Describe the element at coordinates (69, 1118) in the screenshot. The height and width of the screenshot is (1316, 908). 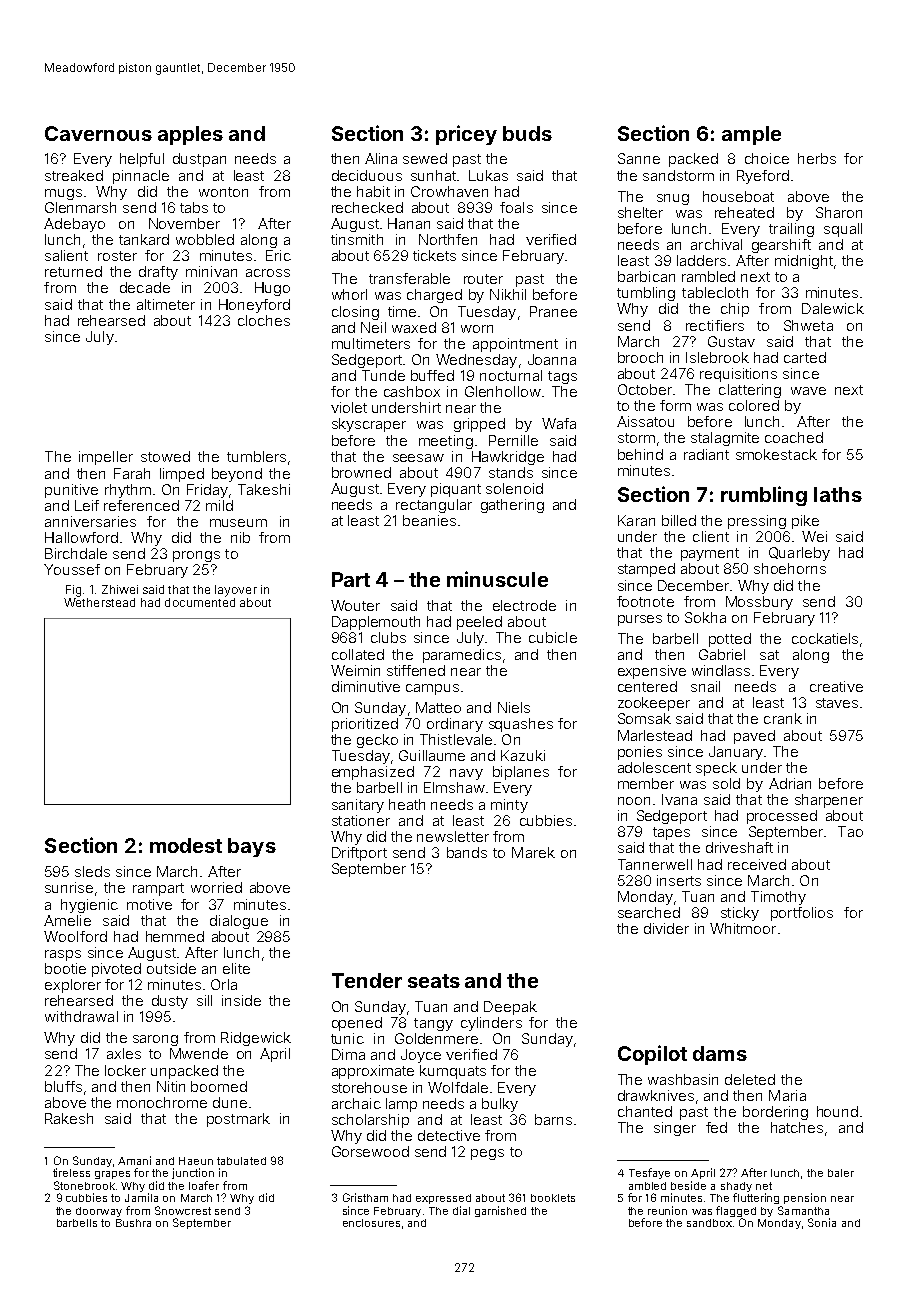
I see `Rakesh` at that location.
